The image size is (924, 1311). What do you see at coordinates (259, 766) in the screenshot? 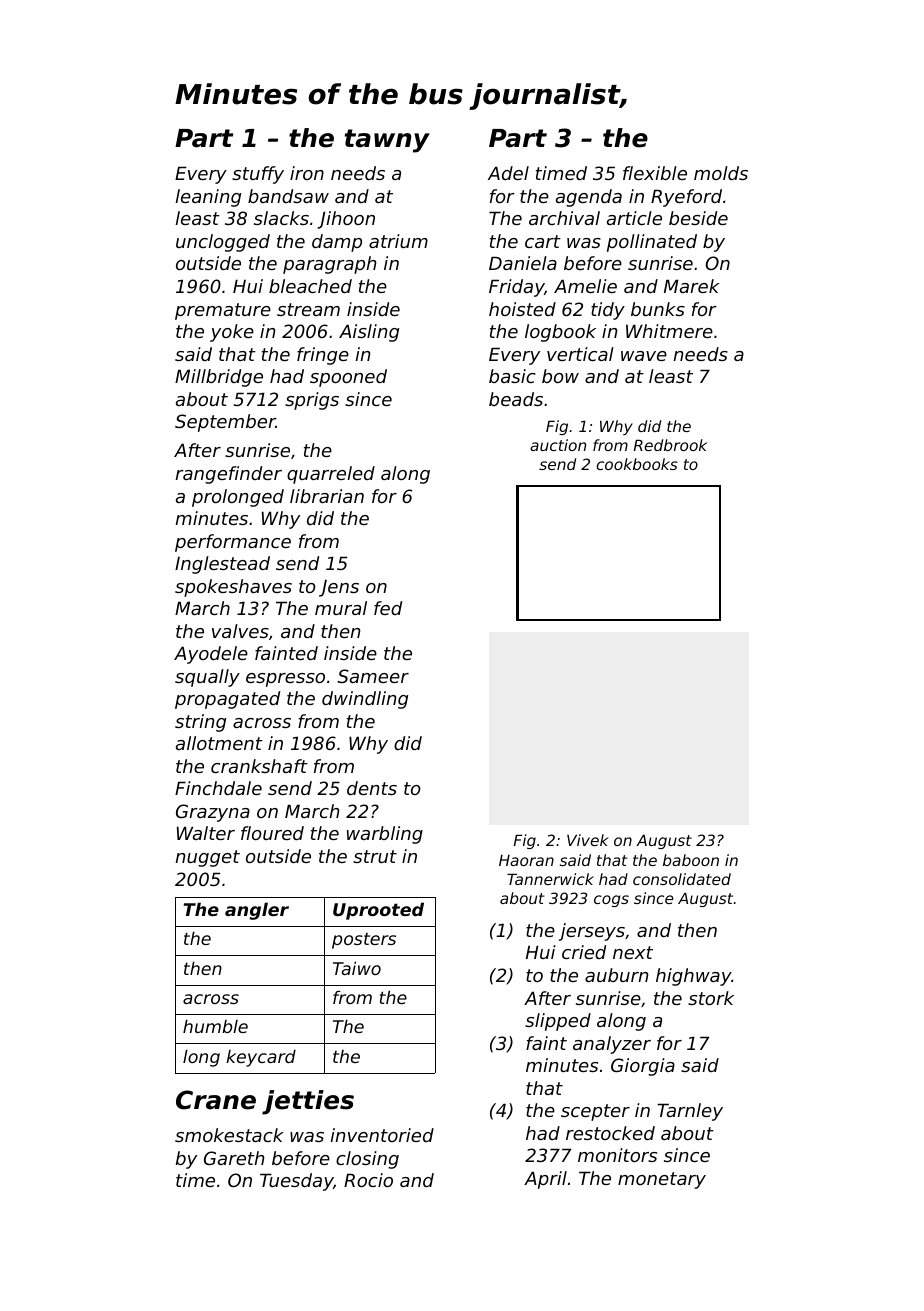
I see `crankshaft` at bounding box center [259, 766].
